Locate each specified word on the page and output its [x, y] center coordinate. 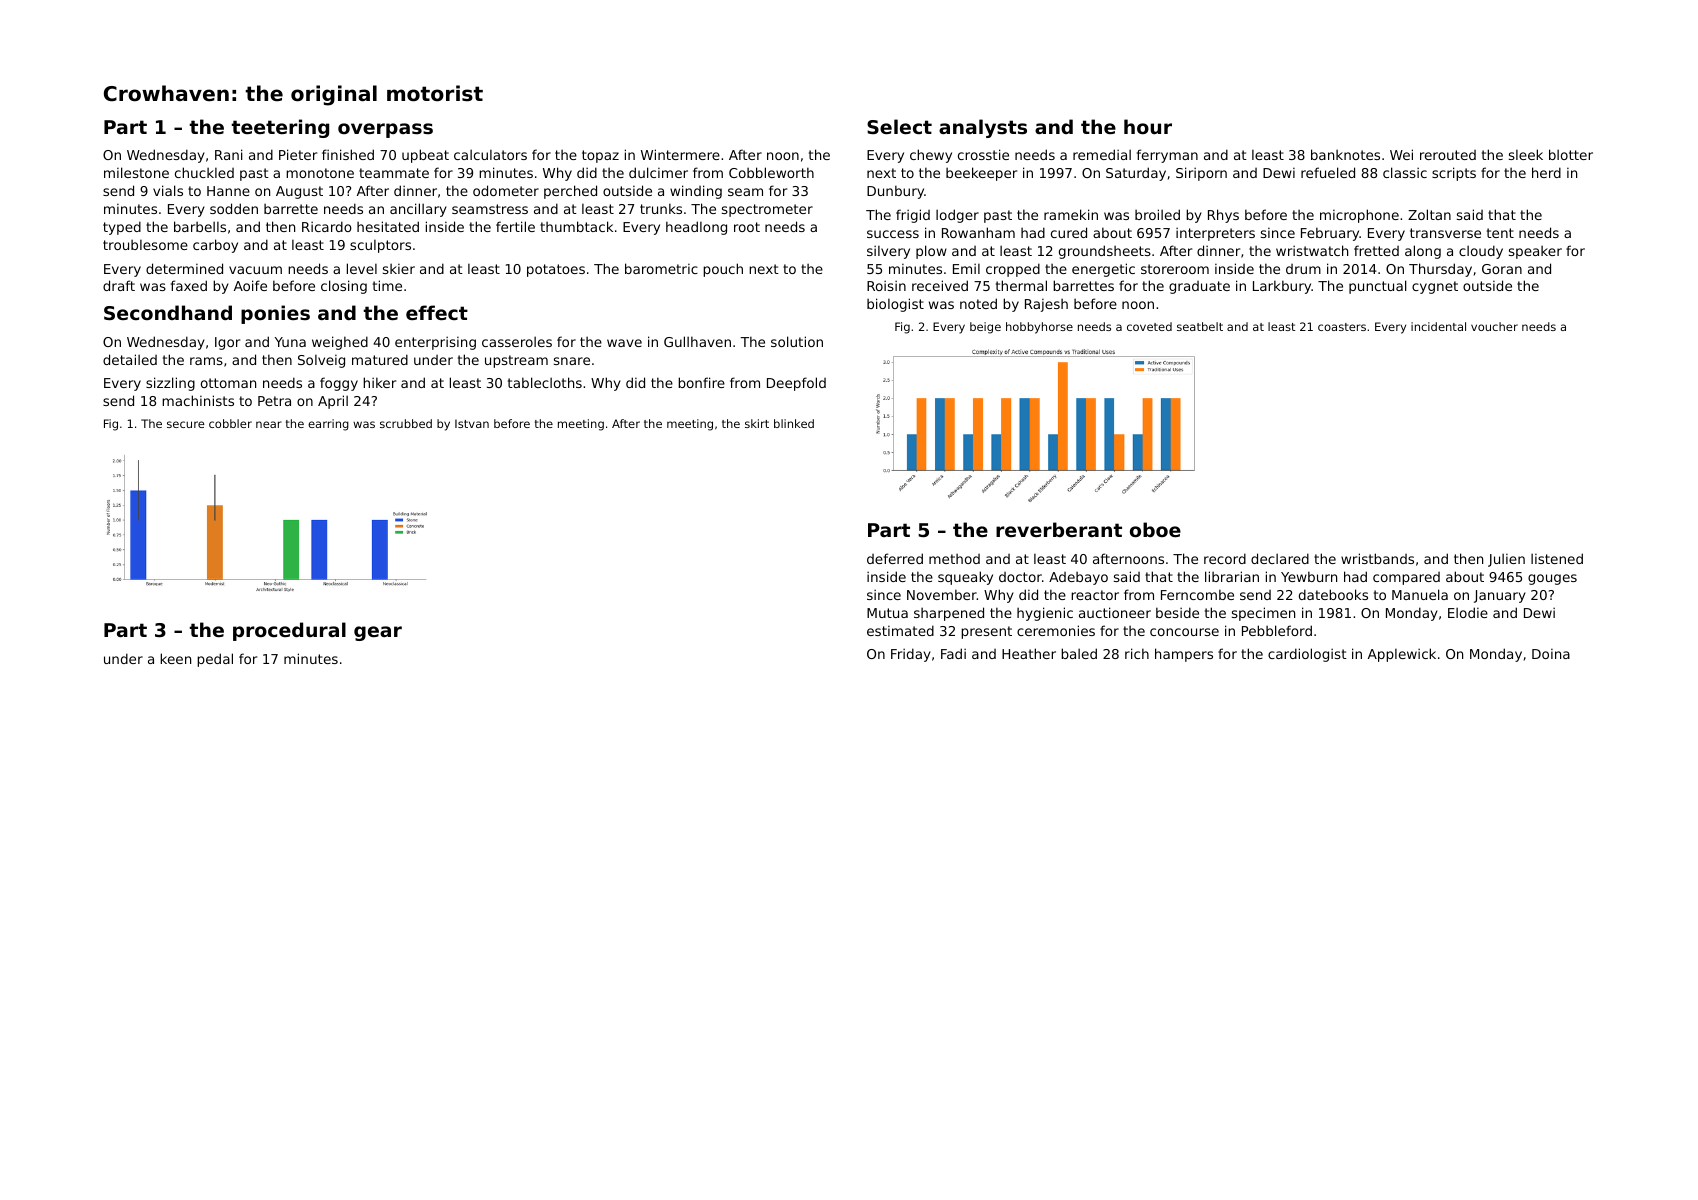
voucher [1494, 326]
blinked [794, 423]
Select [899, 126]
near [269, 424]
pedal [215, 660]
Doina [1551, 654]
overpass [385, 130]
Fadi [953, 653]
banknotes [1345, 154]
